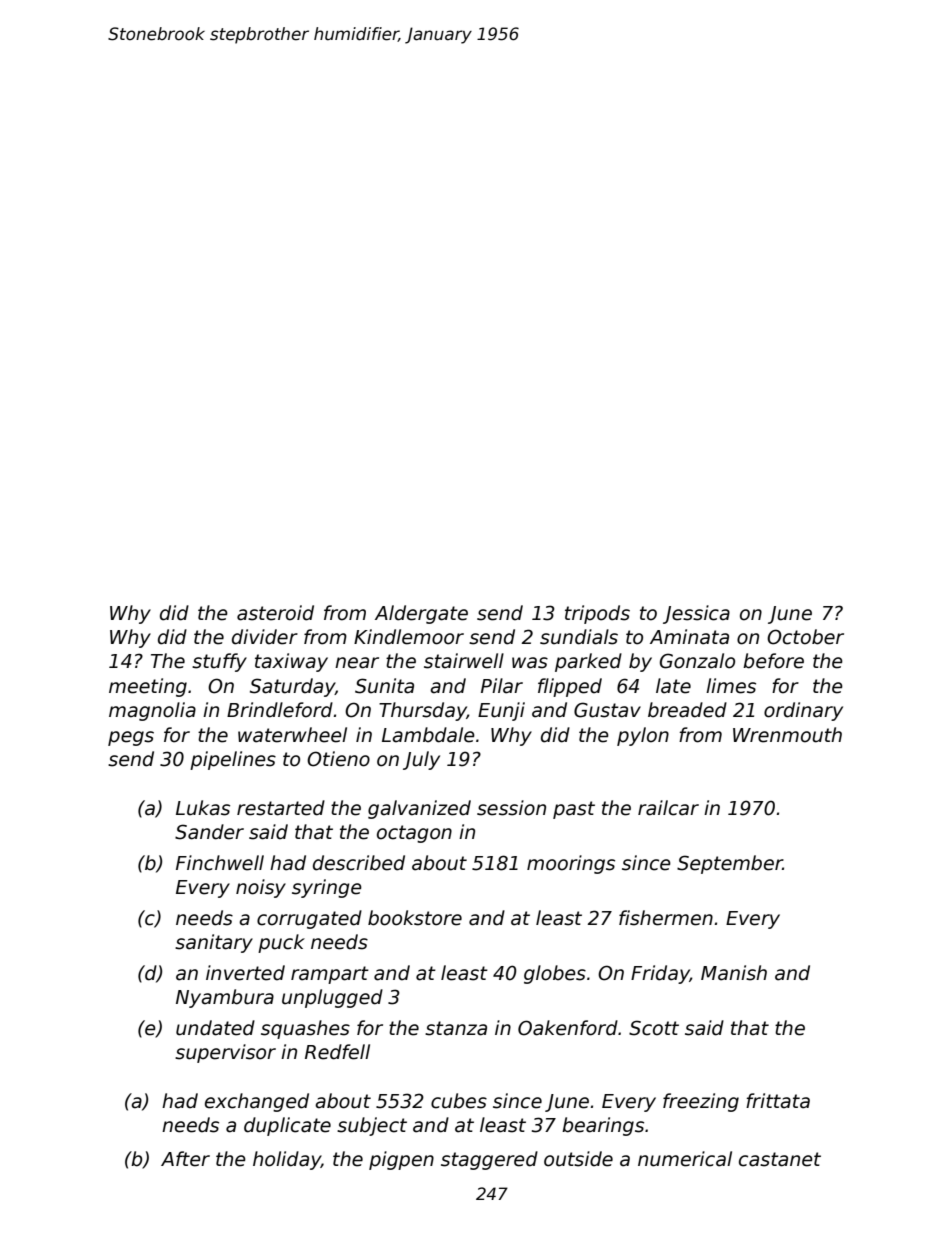 The image size is (952, 1233). Describe the element at coordinates (731, 686) in the page. I see `limes` at that location.
